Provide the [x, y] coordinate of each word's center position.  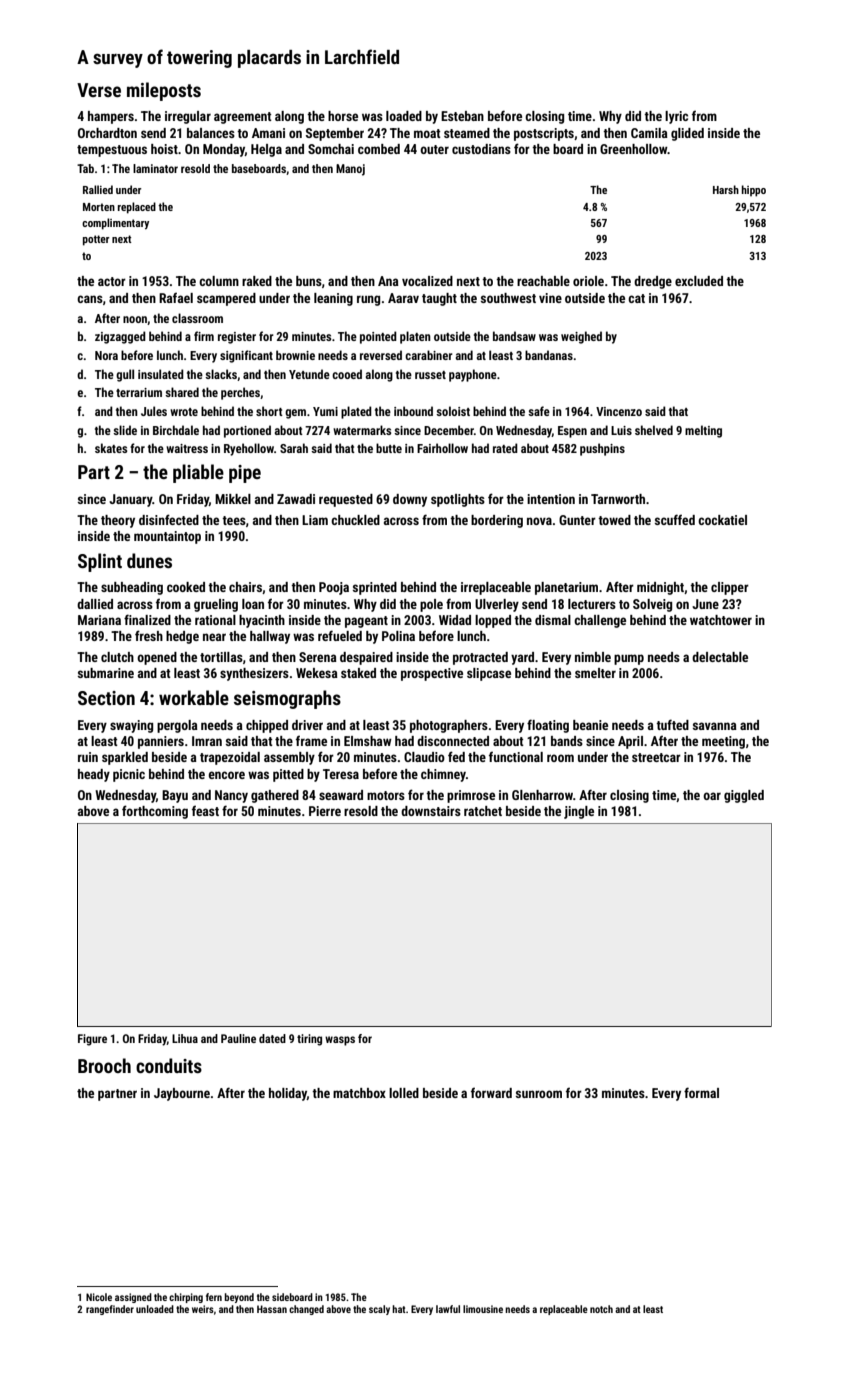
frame [311, 740]
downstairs [431, 811]
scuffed [675, 519]
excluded [699, 281]
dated [272, 1038]
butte [389, 448]
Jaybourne [182, 1094]
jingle [579, 812]
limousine [483, 1309]
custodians [481, 149]
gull [125, 375]
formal [701, 1092]
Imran [207, 741]
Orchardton [107, 133]
